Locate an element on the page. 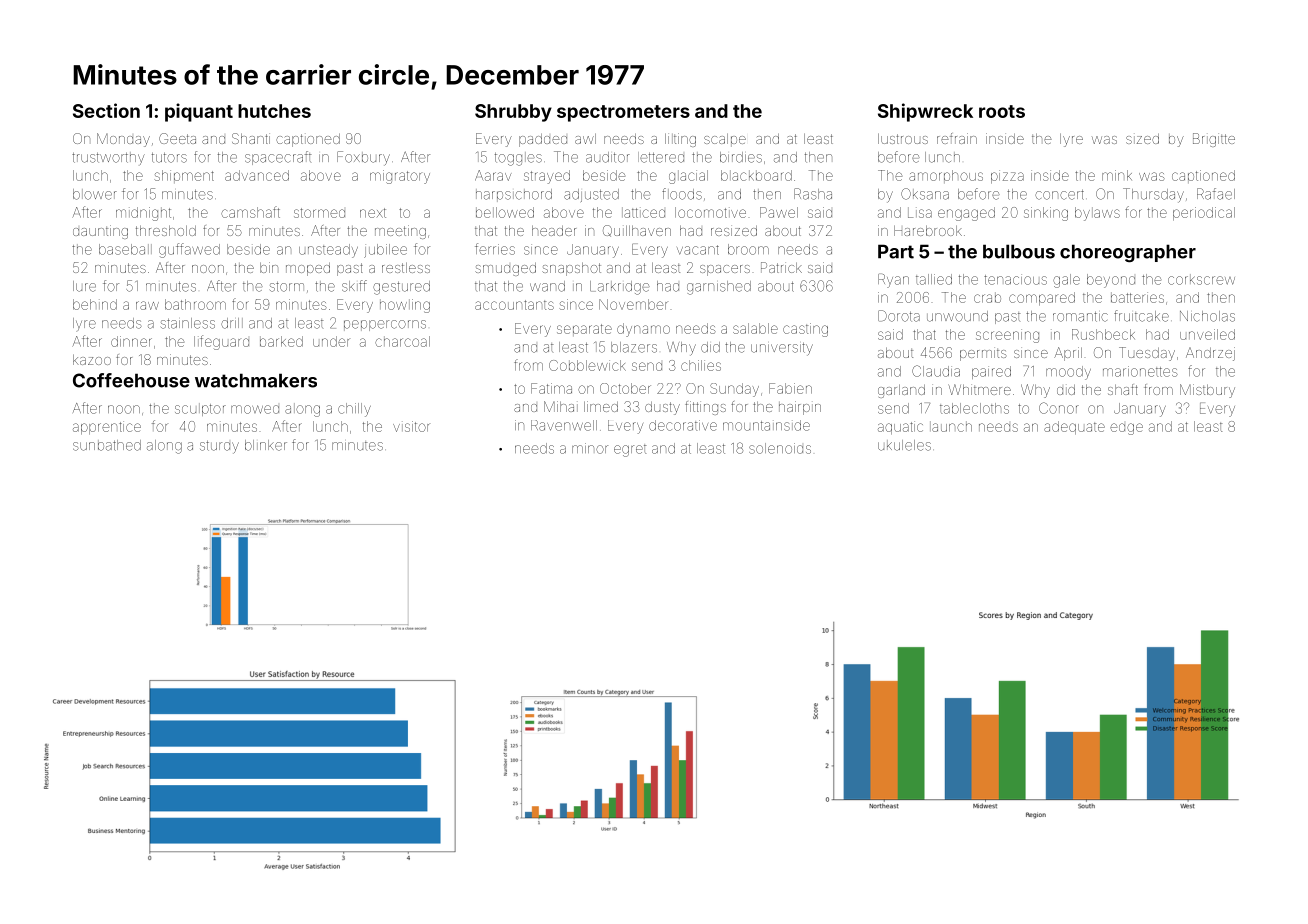 The image size is (1308, 924). midnight is located at coordinates (143, 214).
